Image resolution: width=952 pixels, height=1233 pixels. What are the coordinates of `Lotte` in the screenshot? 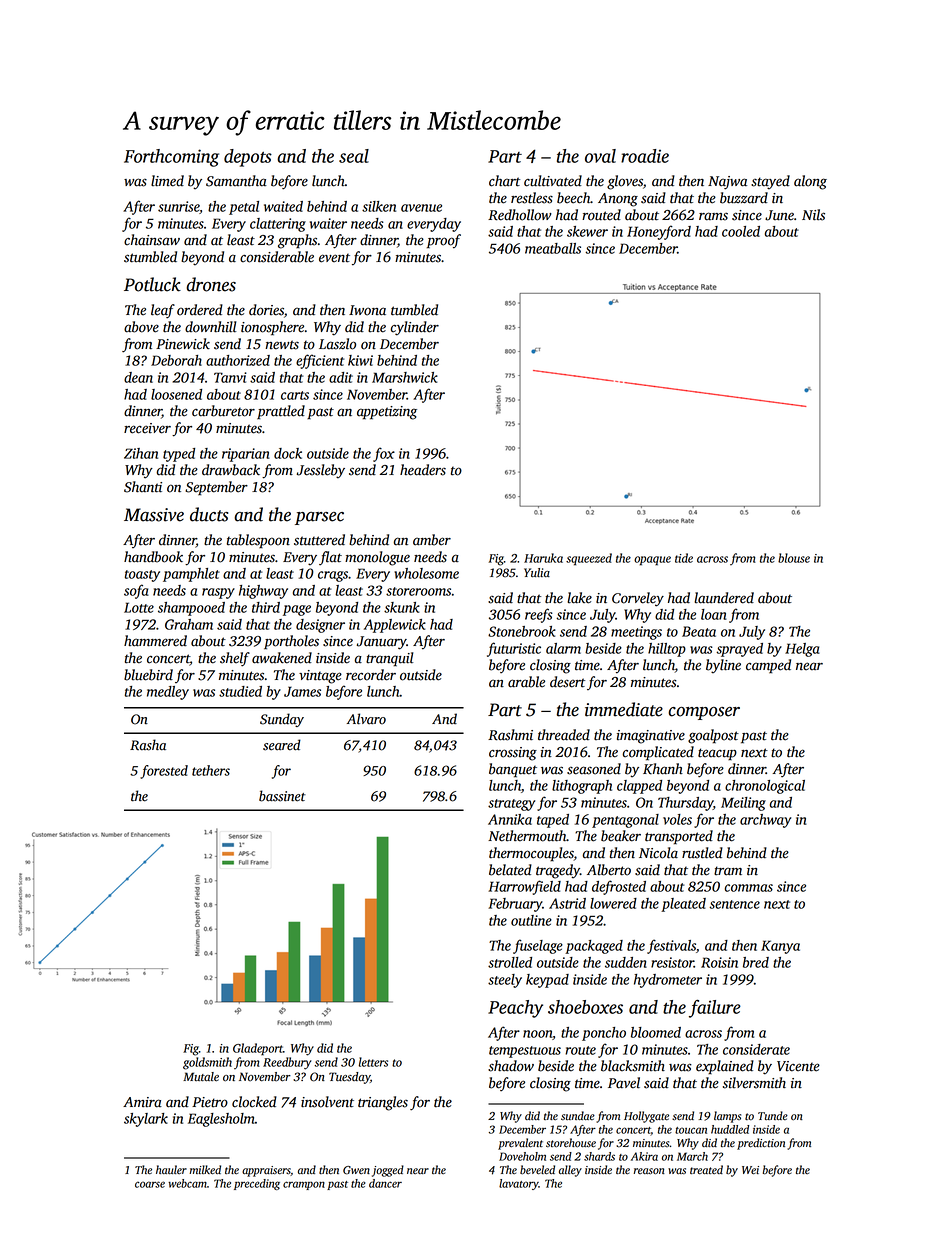 It's located at (139, 607).
